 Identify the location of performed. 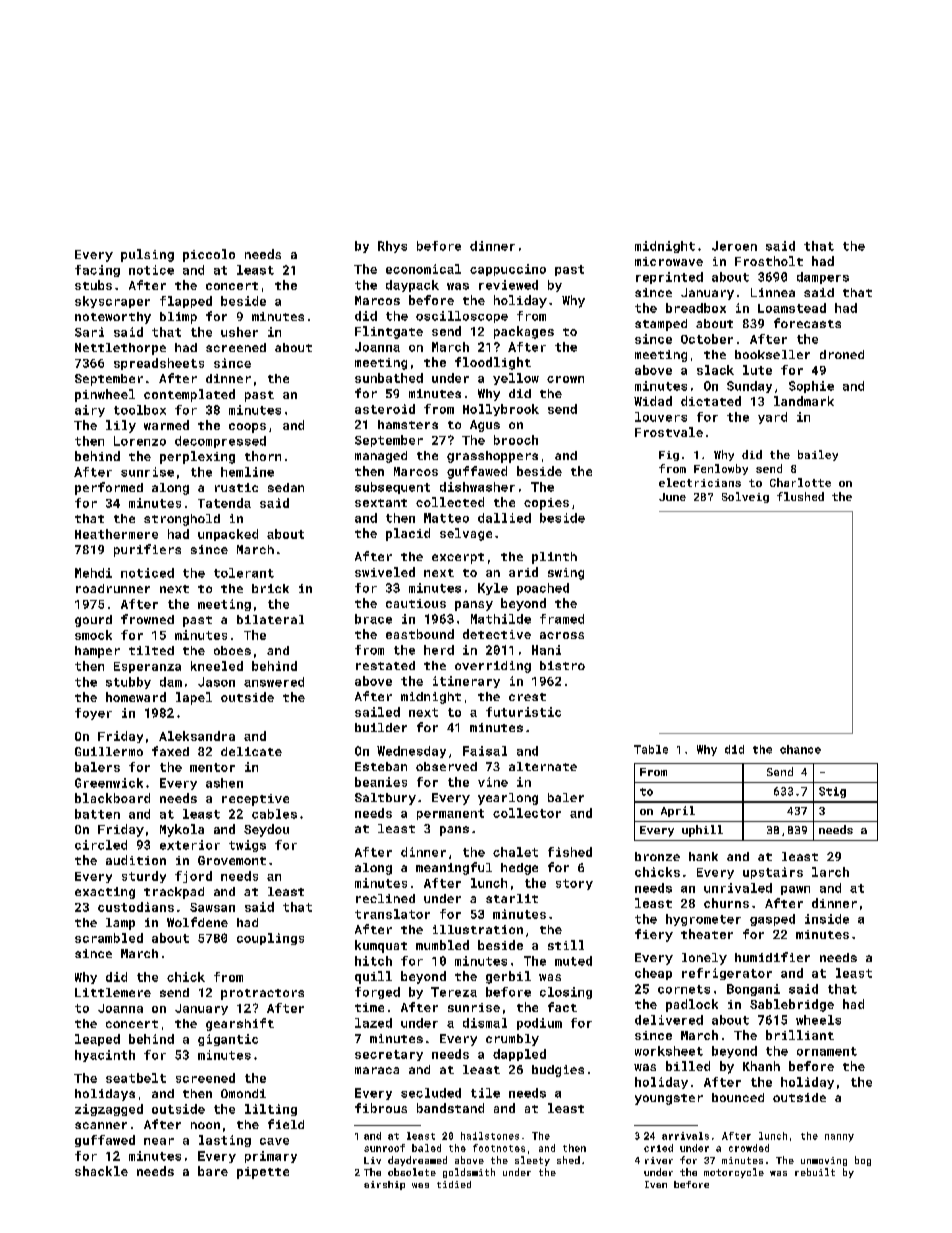
(109, 488).
